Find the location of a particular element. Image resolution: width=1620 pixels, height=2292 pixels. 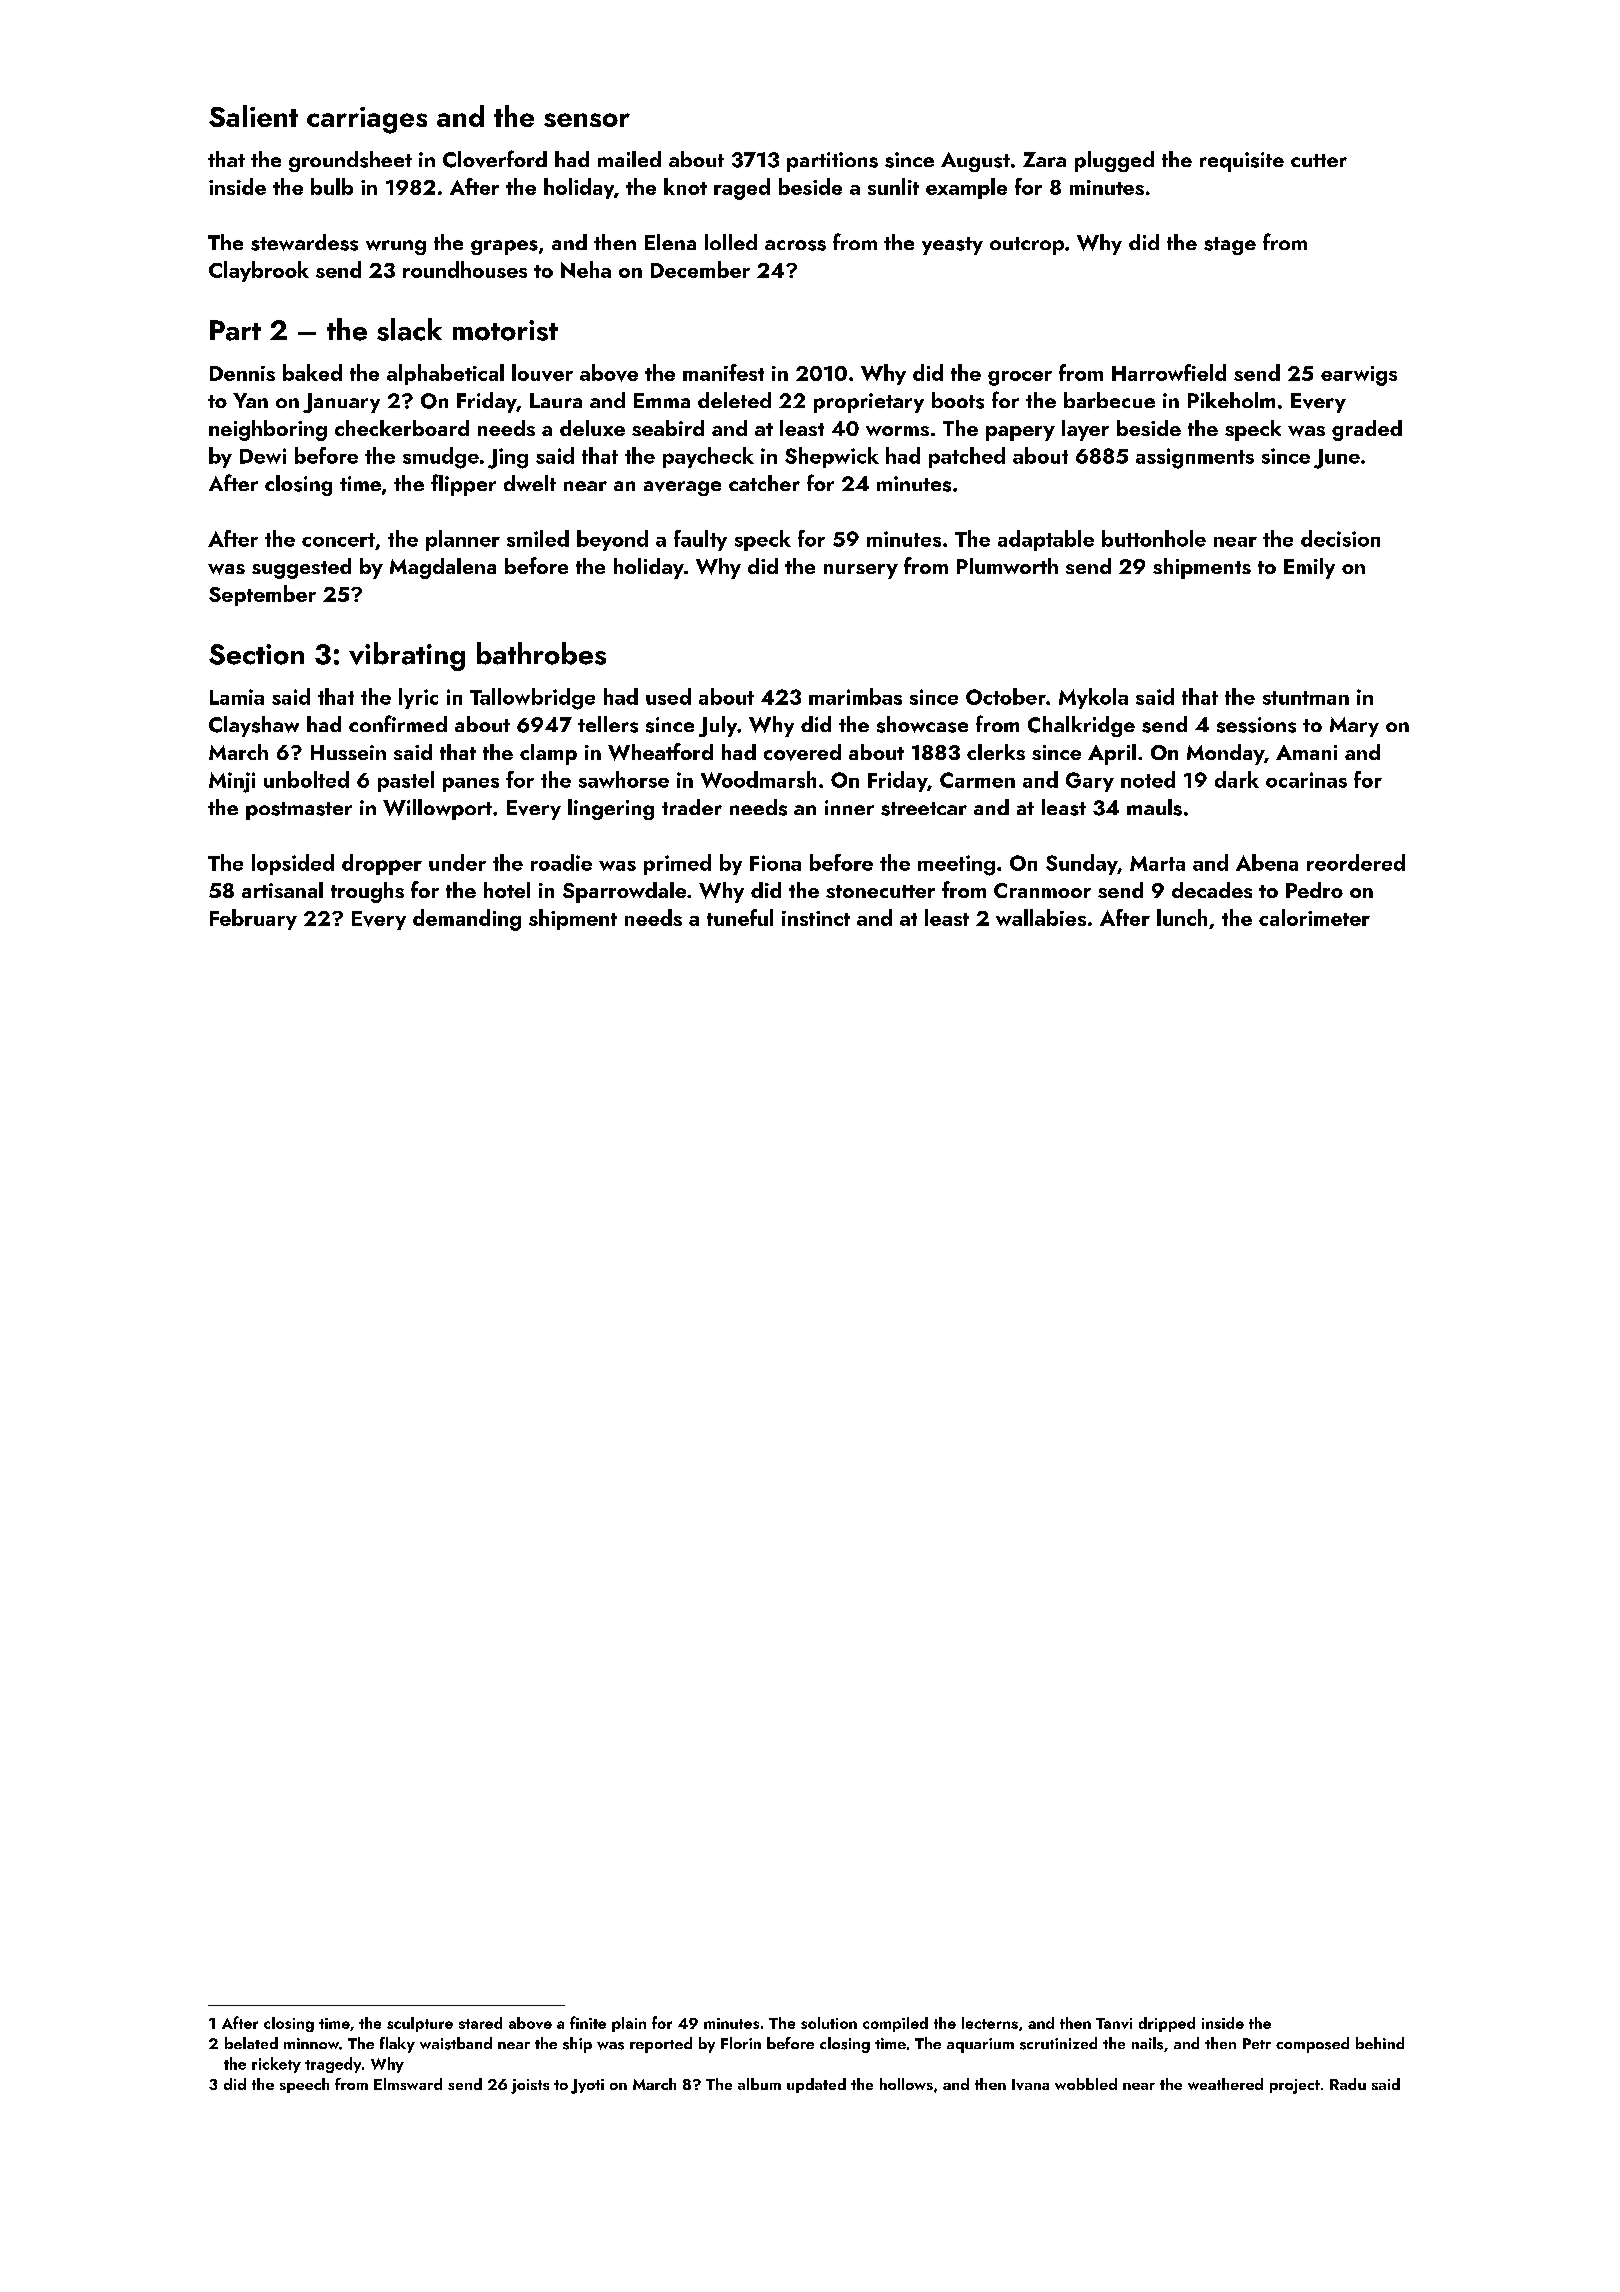

plugged is located at coordinates (1114, 161).
